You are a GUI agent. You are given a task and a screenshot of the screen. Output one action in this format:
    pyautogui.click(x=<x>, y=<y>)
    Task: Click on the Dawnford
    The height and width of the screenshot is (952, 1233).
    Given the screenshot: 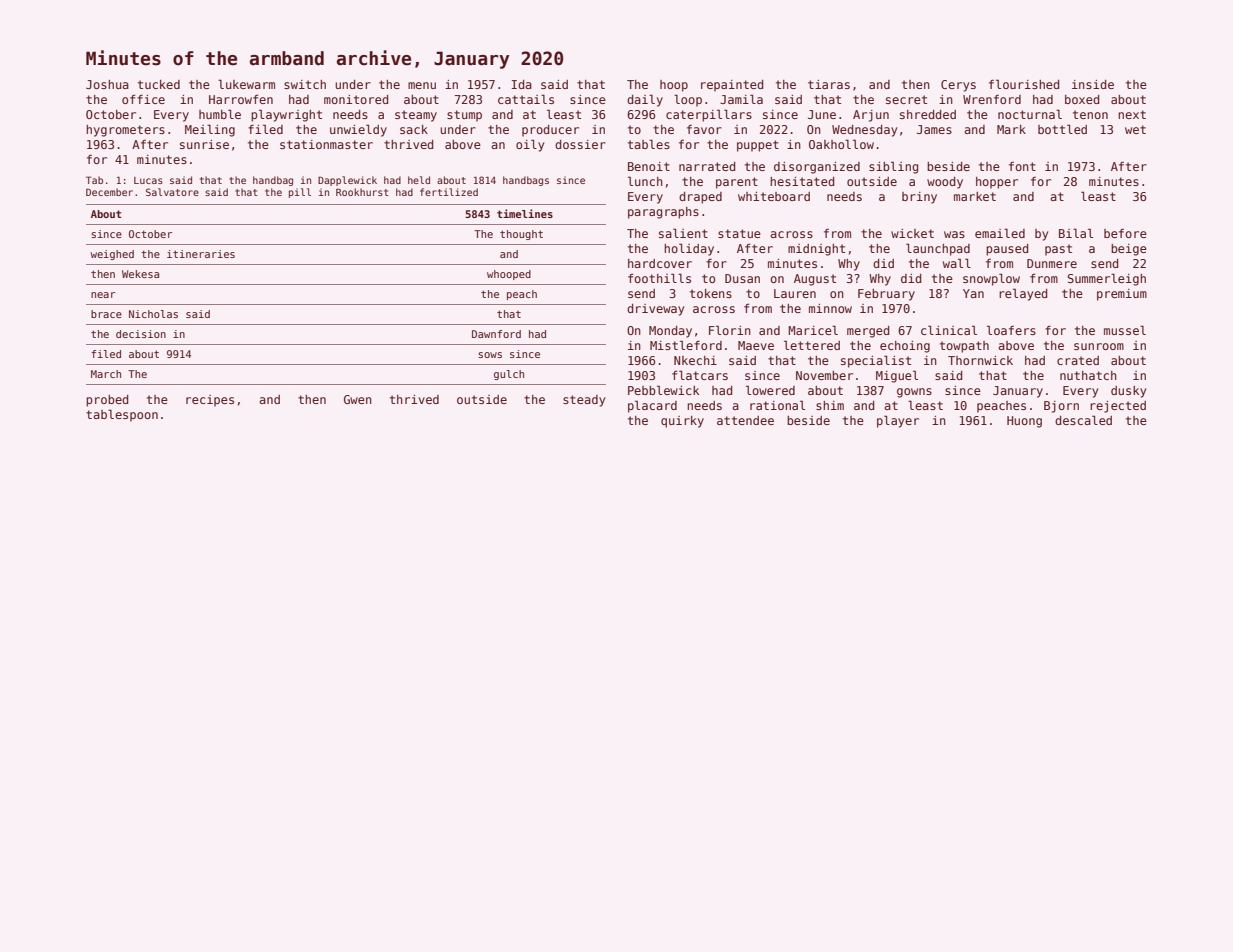 What is the action you would take?
    pyautogui.click(x=496, y=334)
